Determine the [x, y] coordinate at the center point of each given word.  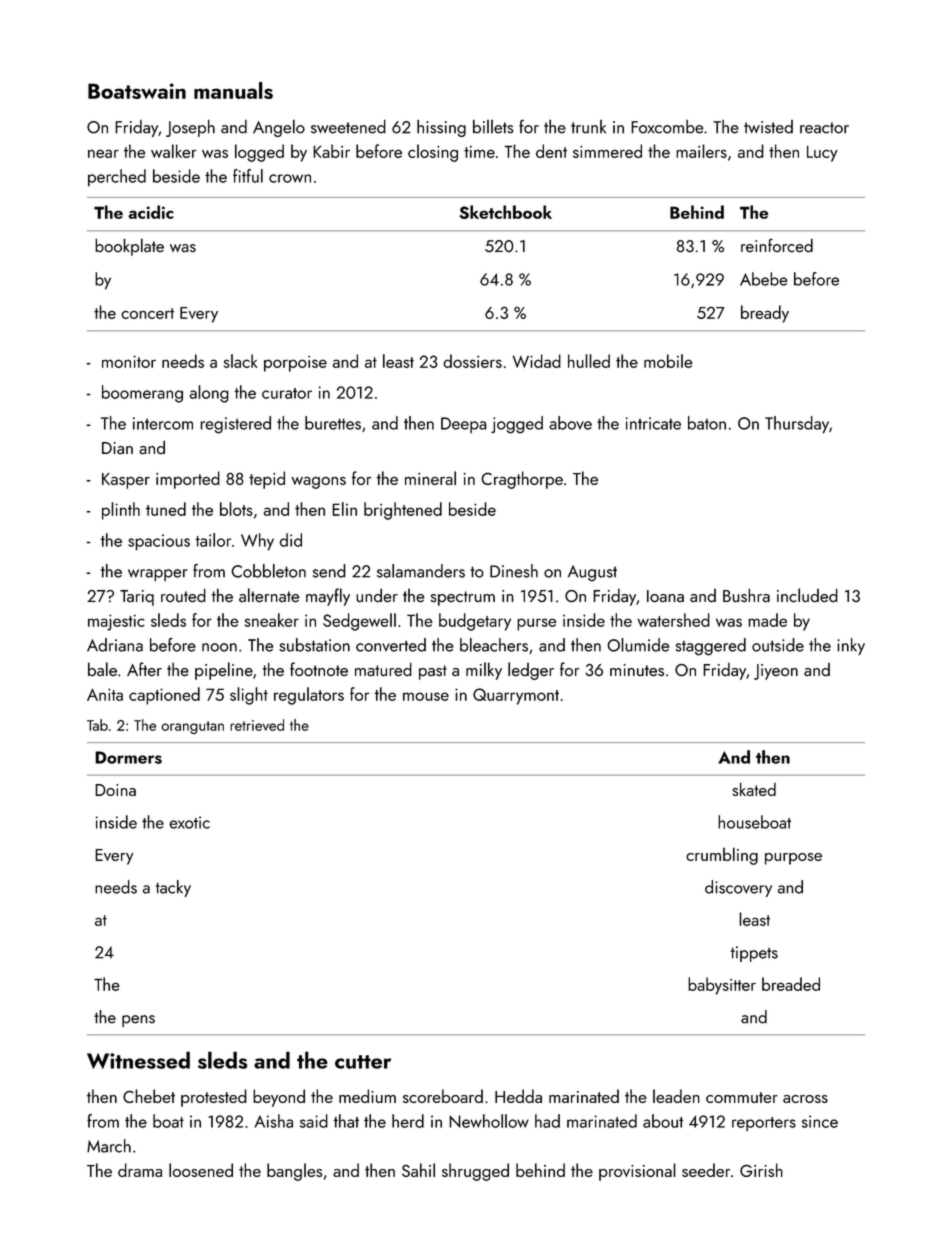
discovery [738, 888]
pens [138, 1021]
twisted [768, 127]
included [807, 595]
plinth [121, 511]
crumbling [722, 856]
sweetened [348, 126]
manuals [233, 90]
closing [433, 153]
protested [214, 1098]
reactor [824, 128]
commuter [742, 1097]
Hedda [518, 1096]
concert [147, 313]
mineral [430, 478]
